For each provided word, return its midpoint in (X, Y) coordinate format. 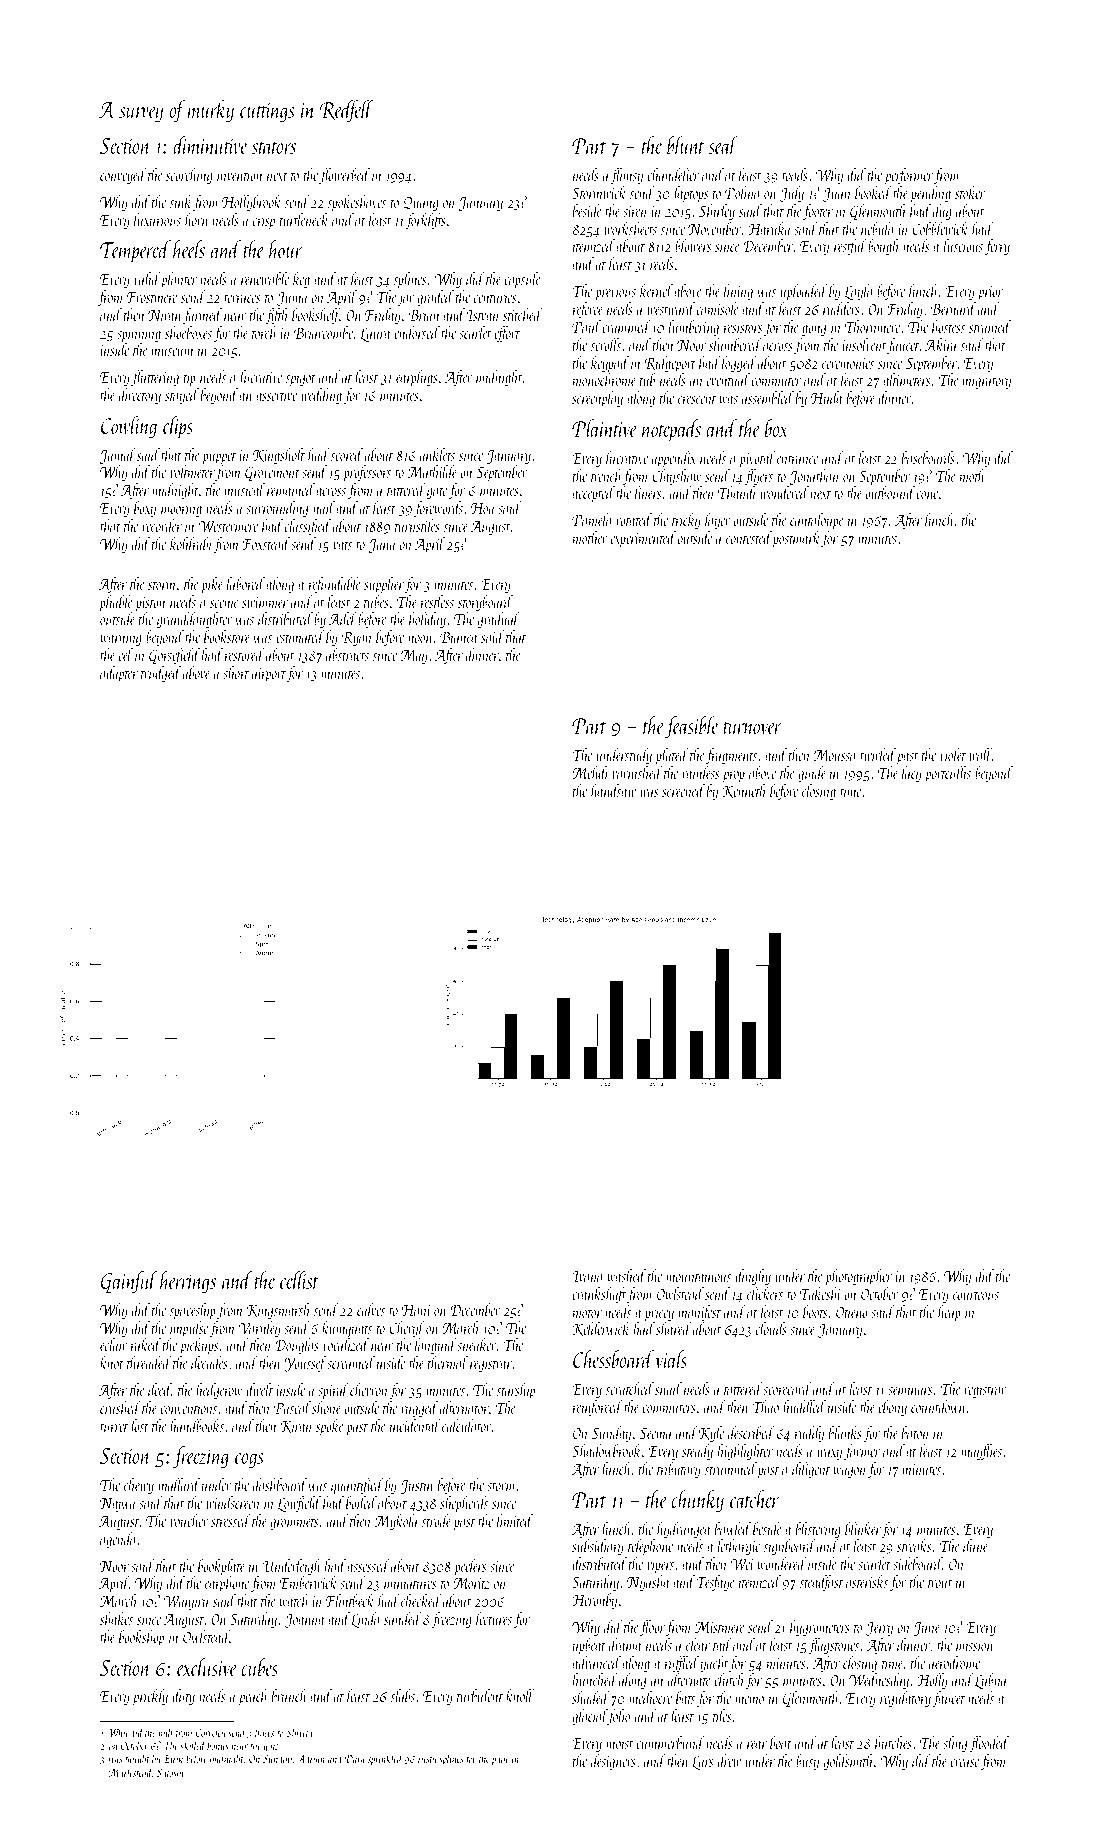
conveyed (123, 176)
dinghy (753, 1277)
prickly (150, 1697)
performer (908, 176)
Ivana (587, 1276)
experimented (643, 539)
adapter (119, 674)
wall (980, 754)
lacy (912, 774)
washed (626, 1275)
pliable (116, 604)
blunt (686, 145)
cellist (299, 1280)
